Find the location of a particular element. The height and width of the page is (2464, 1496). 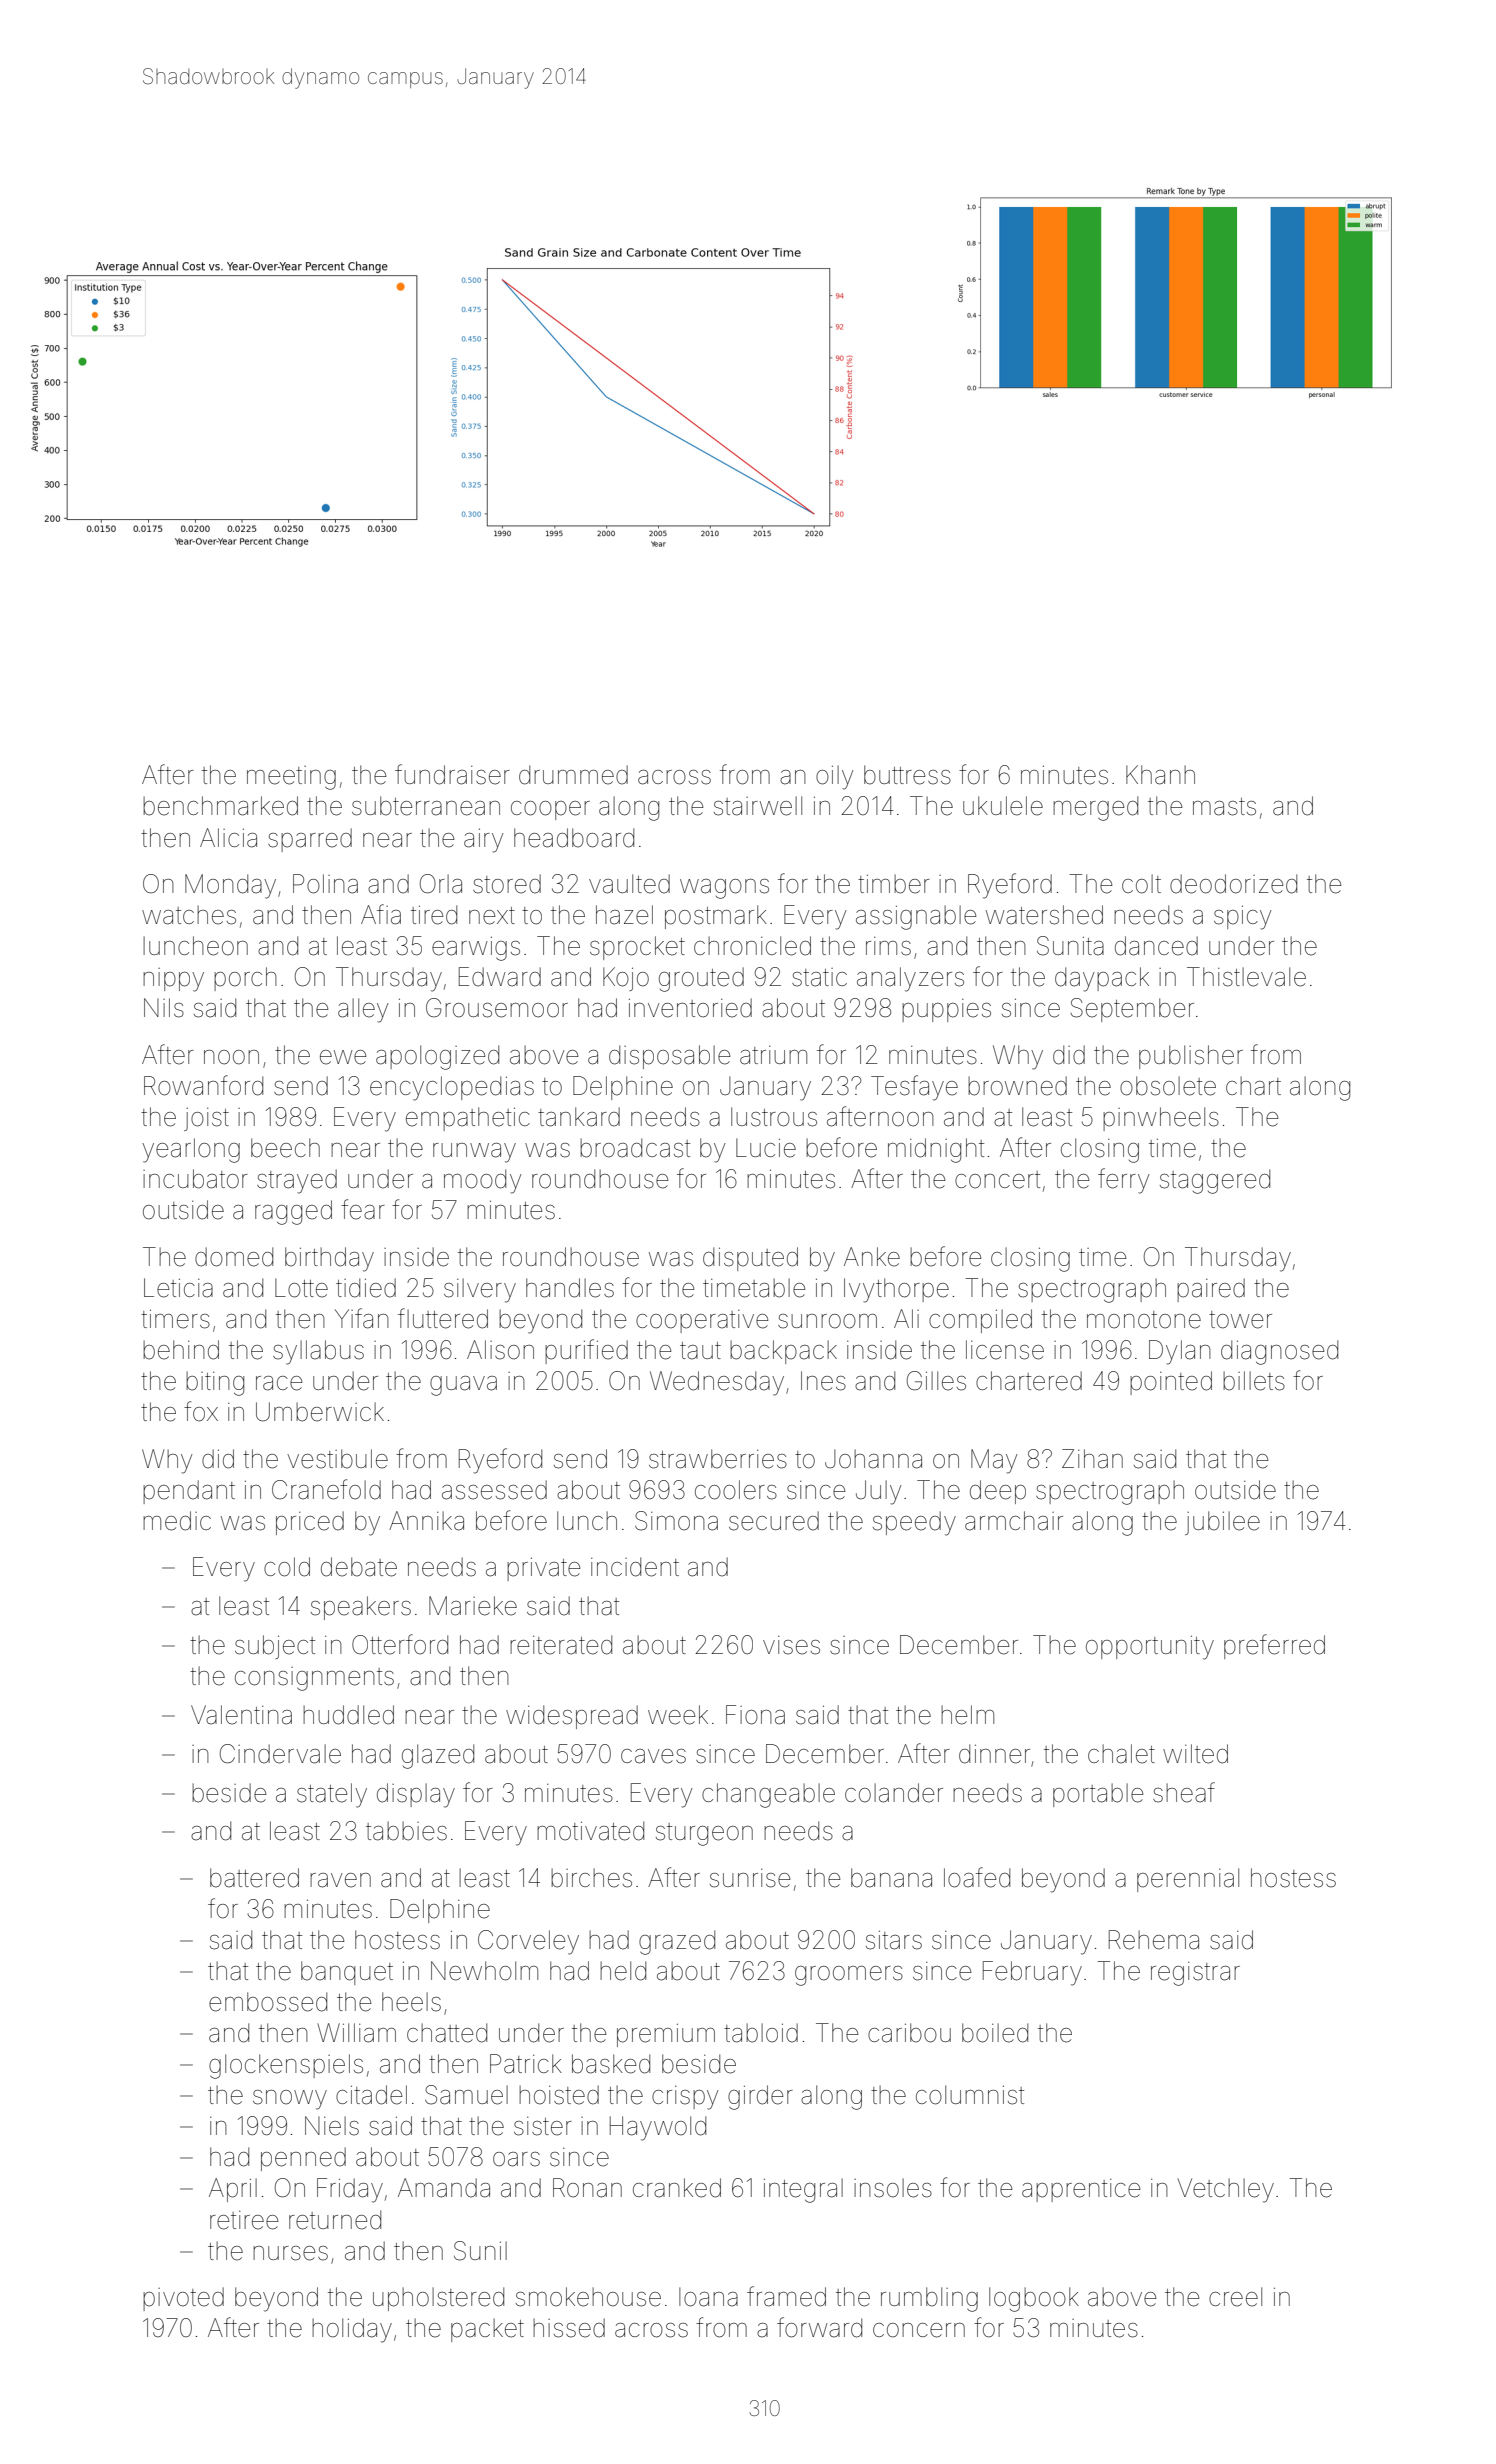

Sunil is located at coordinates (480, 2251).
